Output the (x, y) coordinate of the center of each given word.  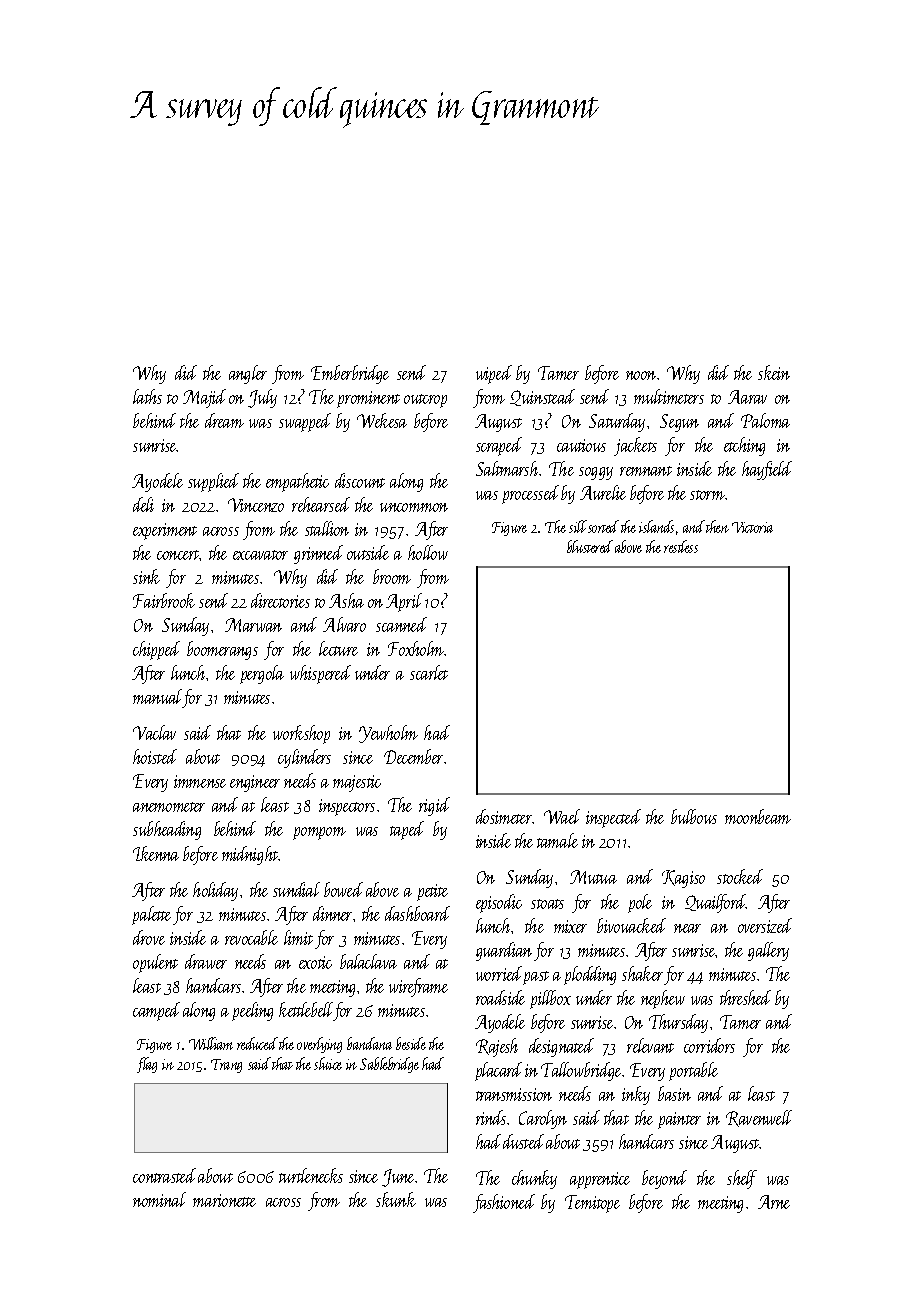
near (687, 928)
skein (774, 372)
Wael (562, 816)
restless (681, 546)
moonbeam (758, 816)
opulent (155, 963)
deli (143, 504)
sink (146, 576)
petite (432, 892)
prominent (368, 399)
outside (368, 552)
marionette (224, 1200)
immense (200, 781)
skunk (396, 1199)
